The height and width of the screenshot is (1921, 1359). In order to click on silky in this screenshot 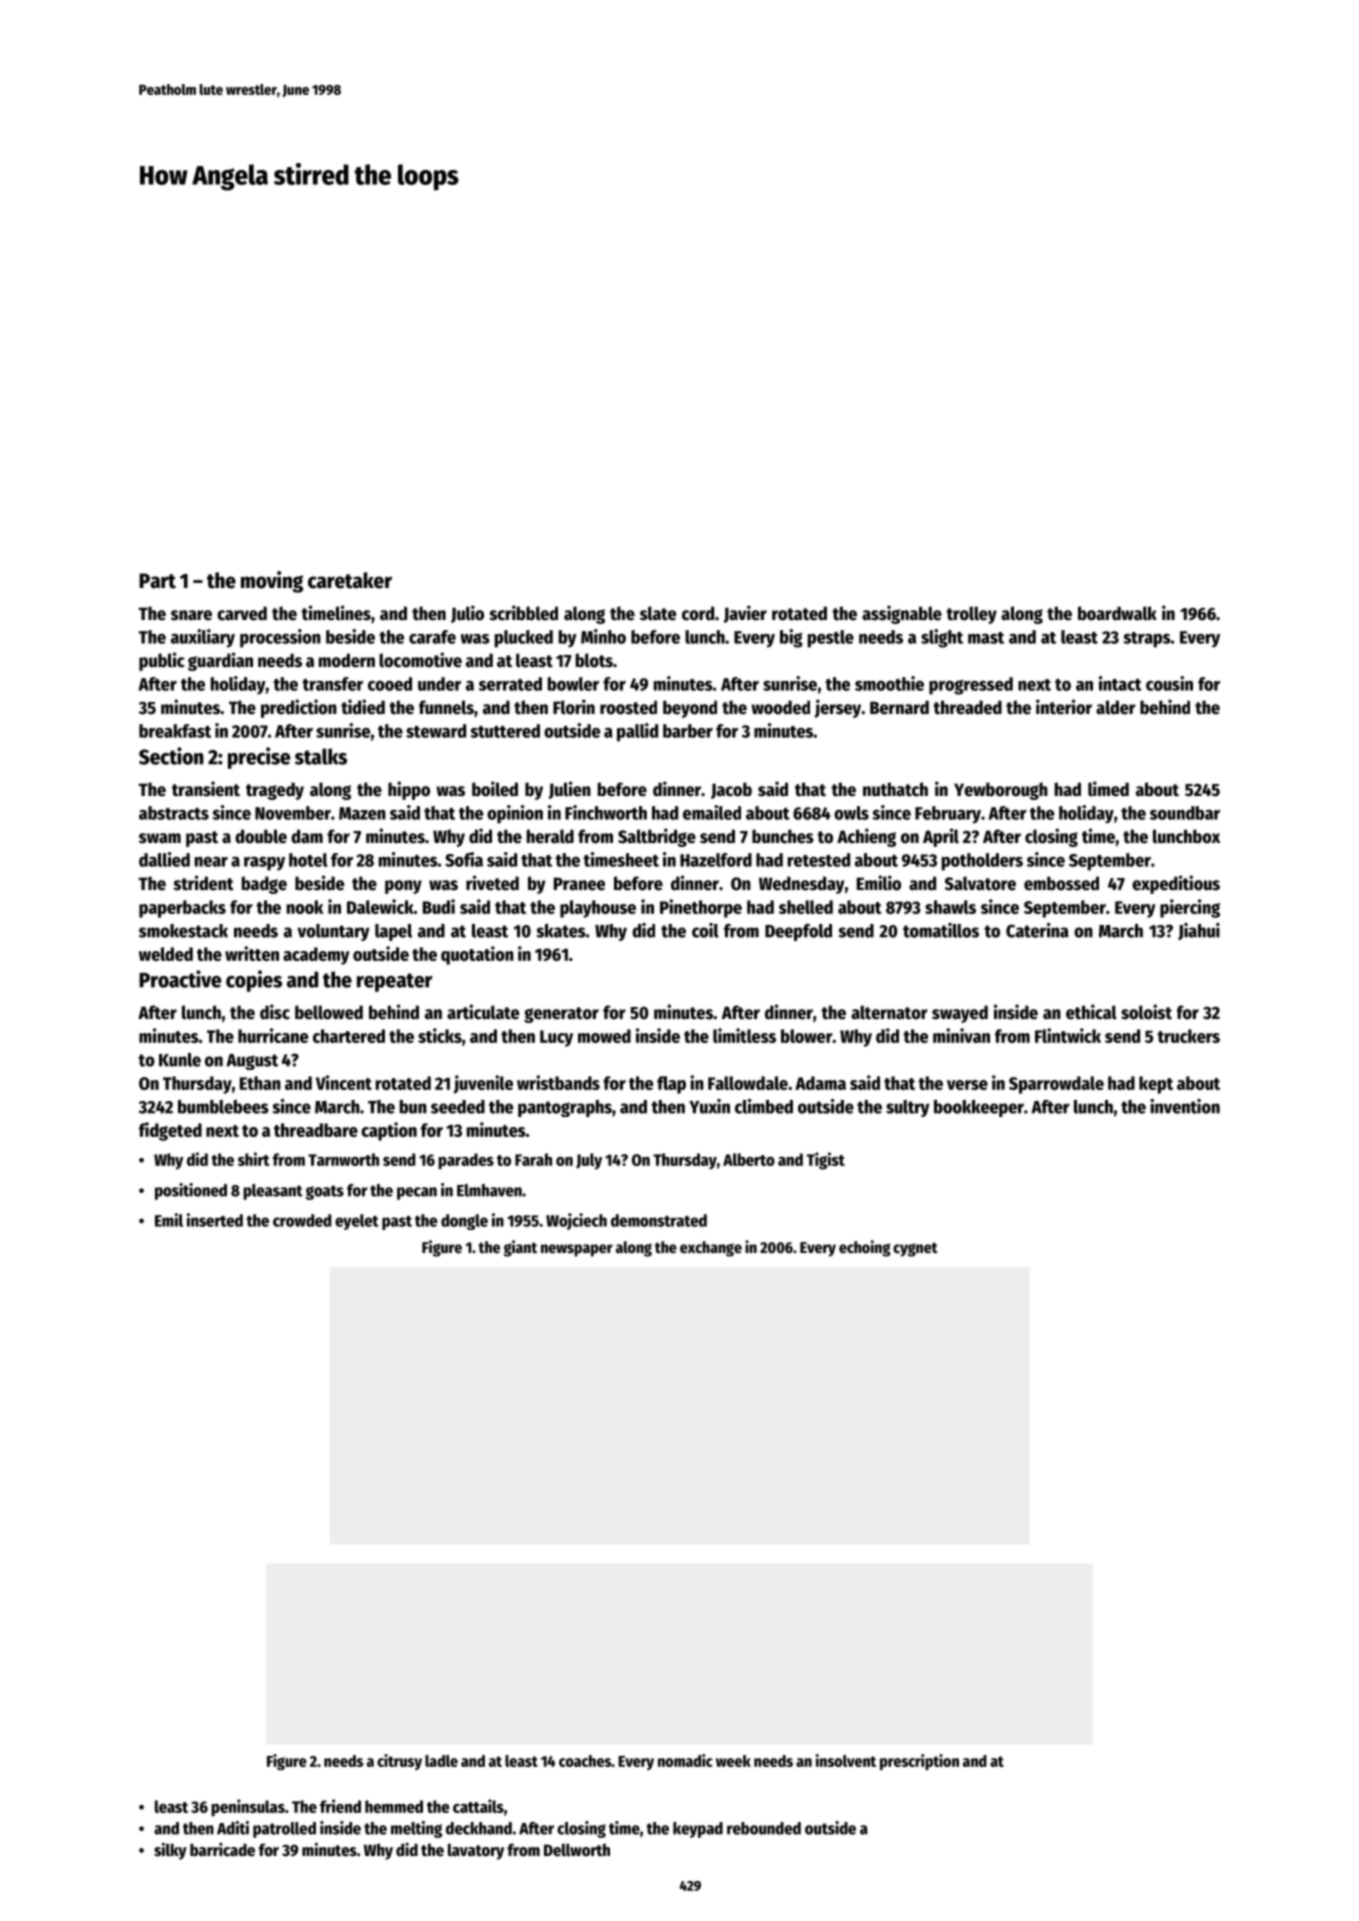, I will do `click(170, 1851)`.
